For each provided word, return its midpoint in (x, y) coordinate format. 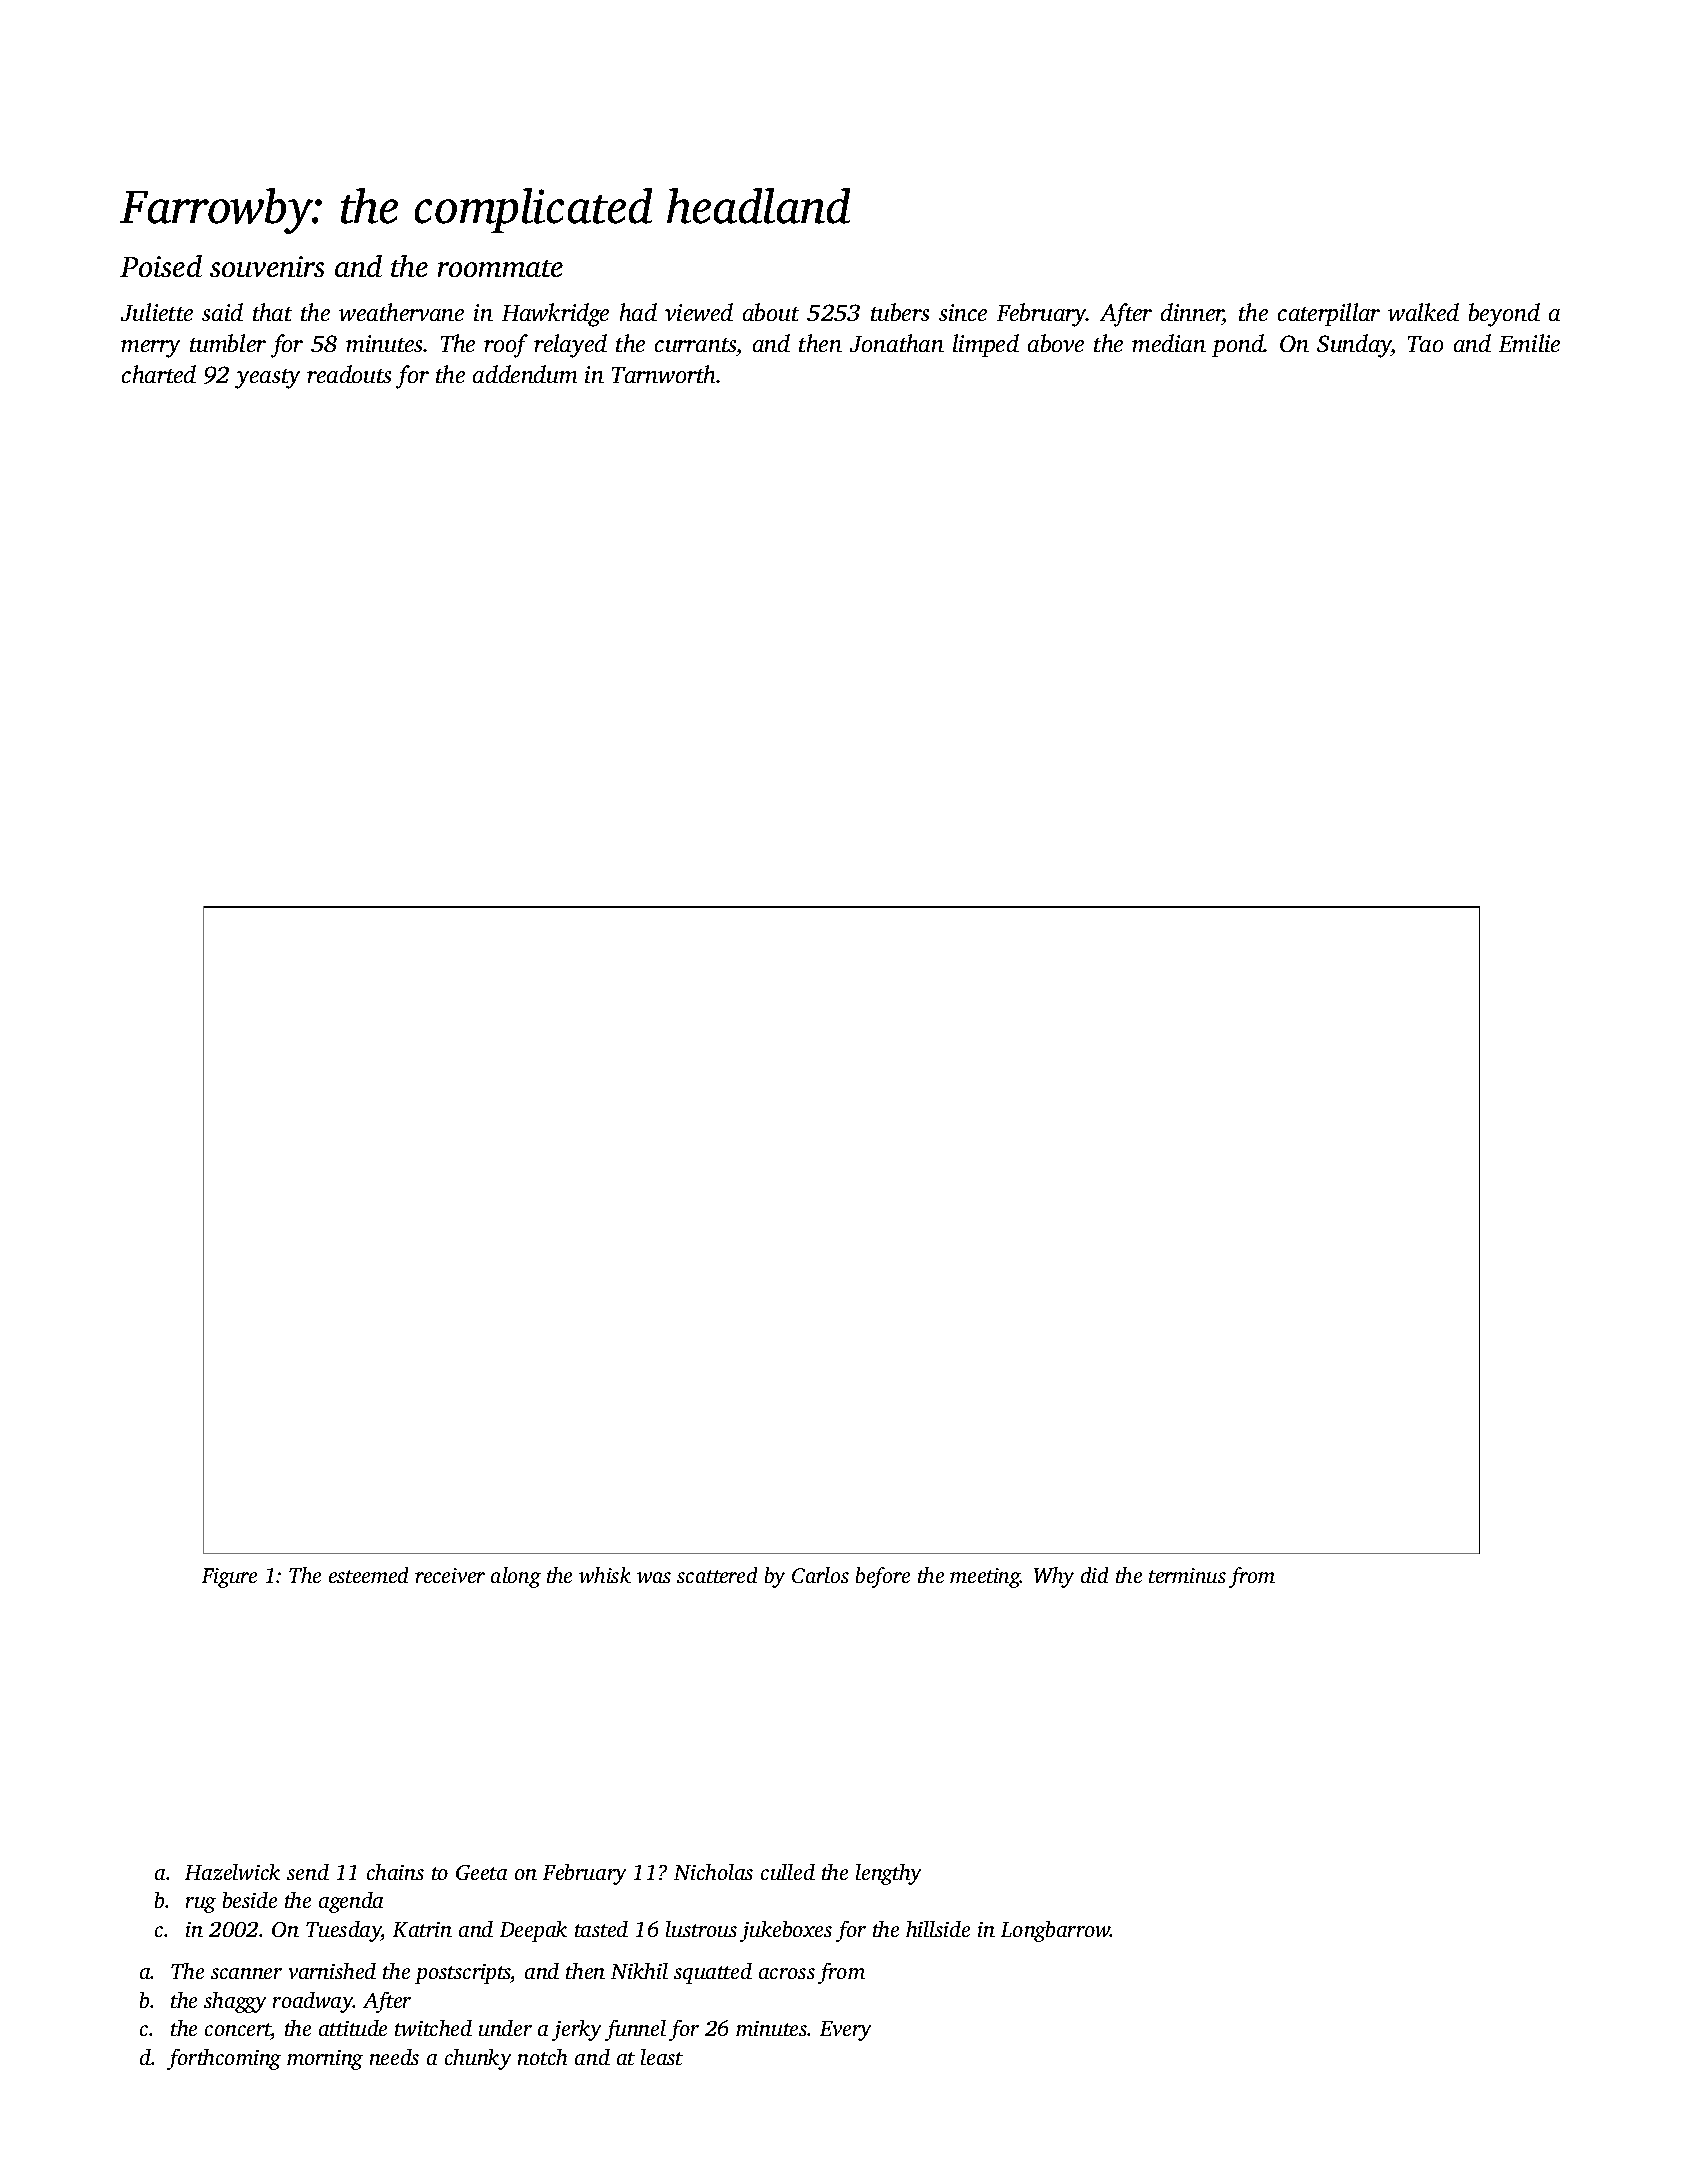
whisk (605, 1575)
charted (159, 374)
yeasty (267, 379)
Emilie (1529, 343)
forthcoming (224, 2059)
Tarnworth (663, 374)
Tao (1425, 344)
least (662, 2057)
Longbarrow (1056, 1931)
